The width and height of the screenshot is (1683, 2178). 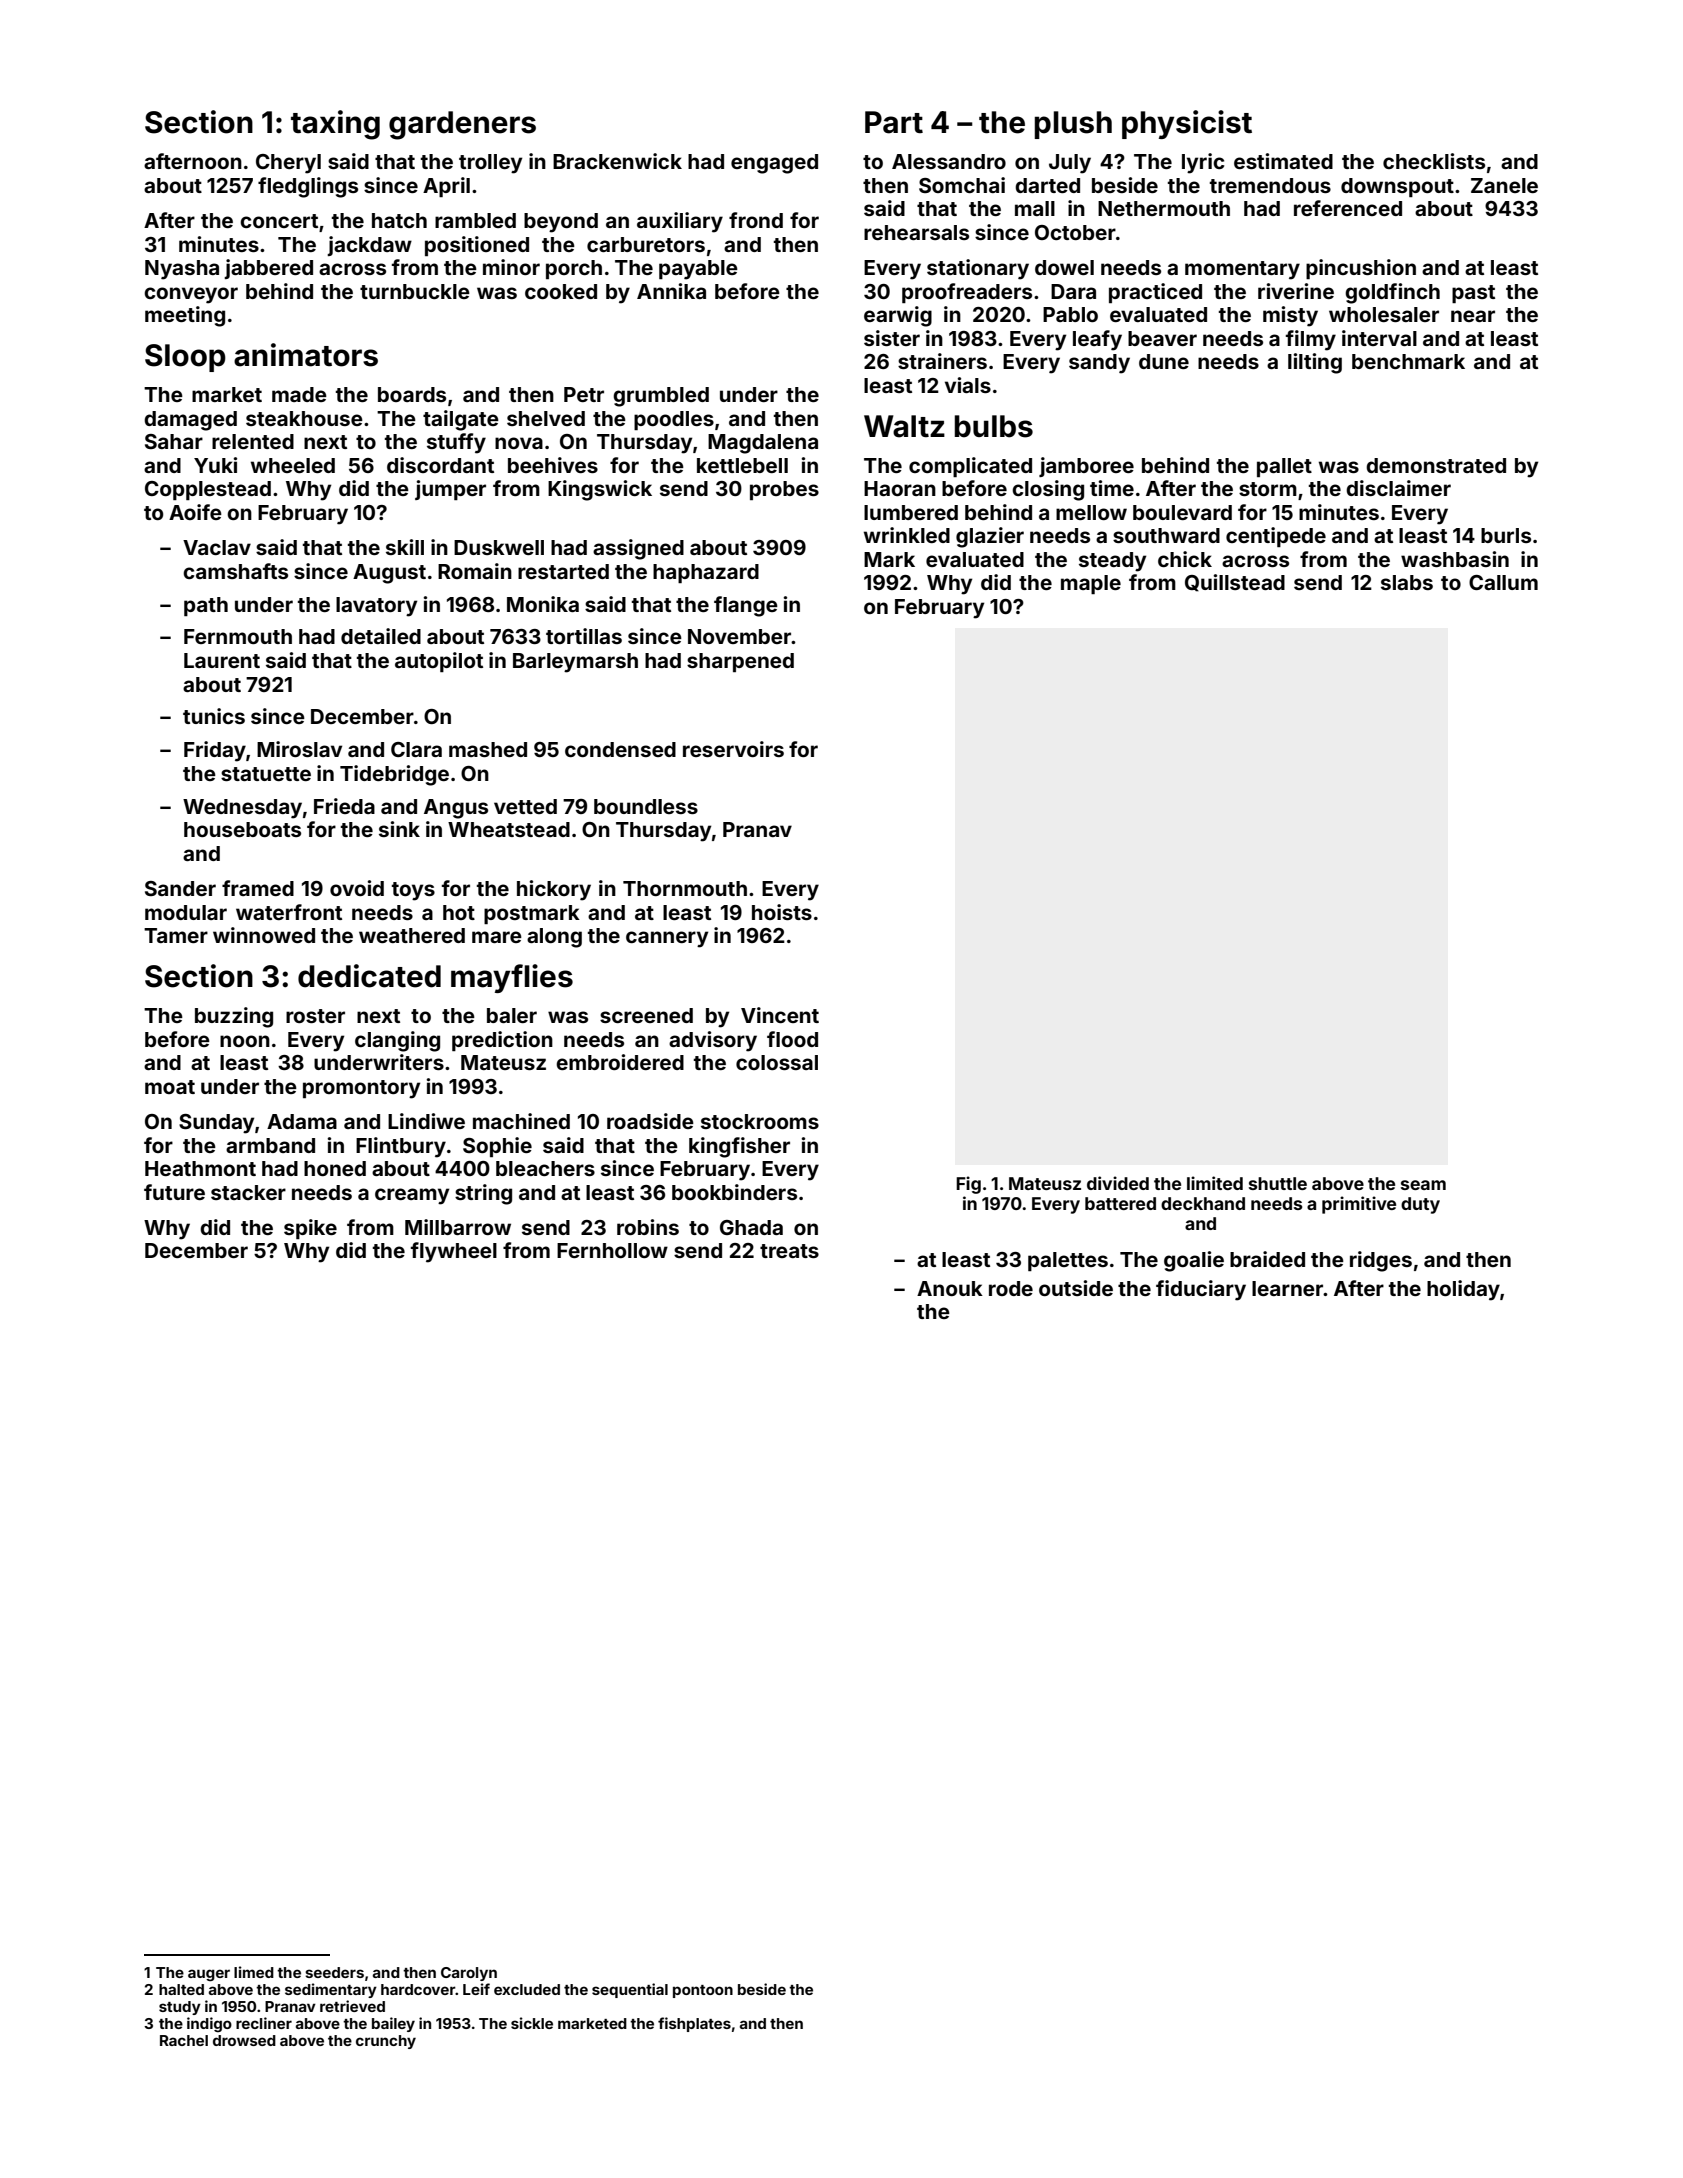 What do you see at coordinates (1503, 582) in the screenshot?
I see `Callum` at bounding box center [1503, 582].
